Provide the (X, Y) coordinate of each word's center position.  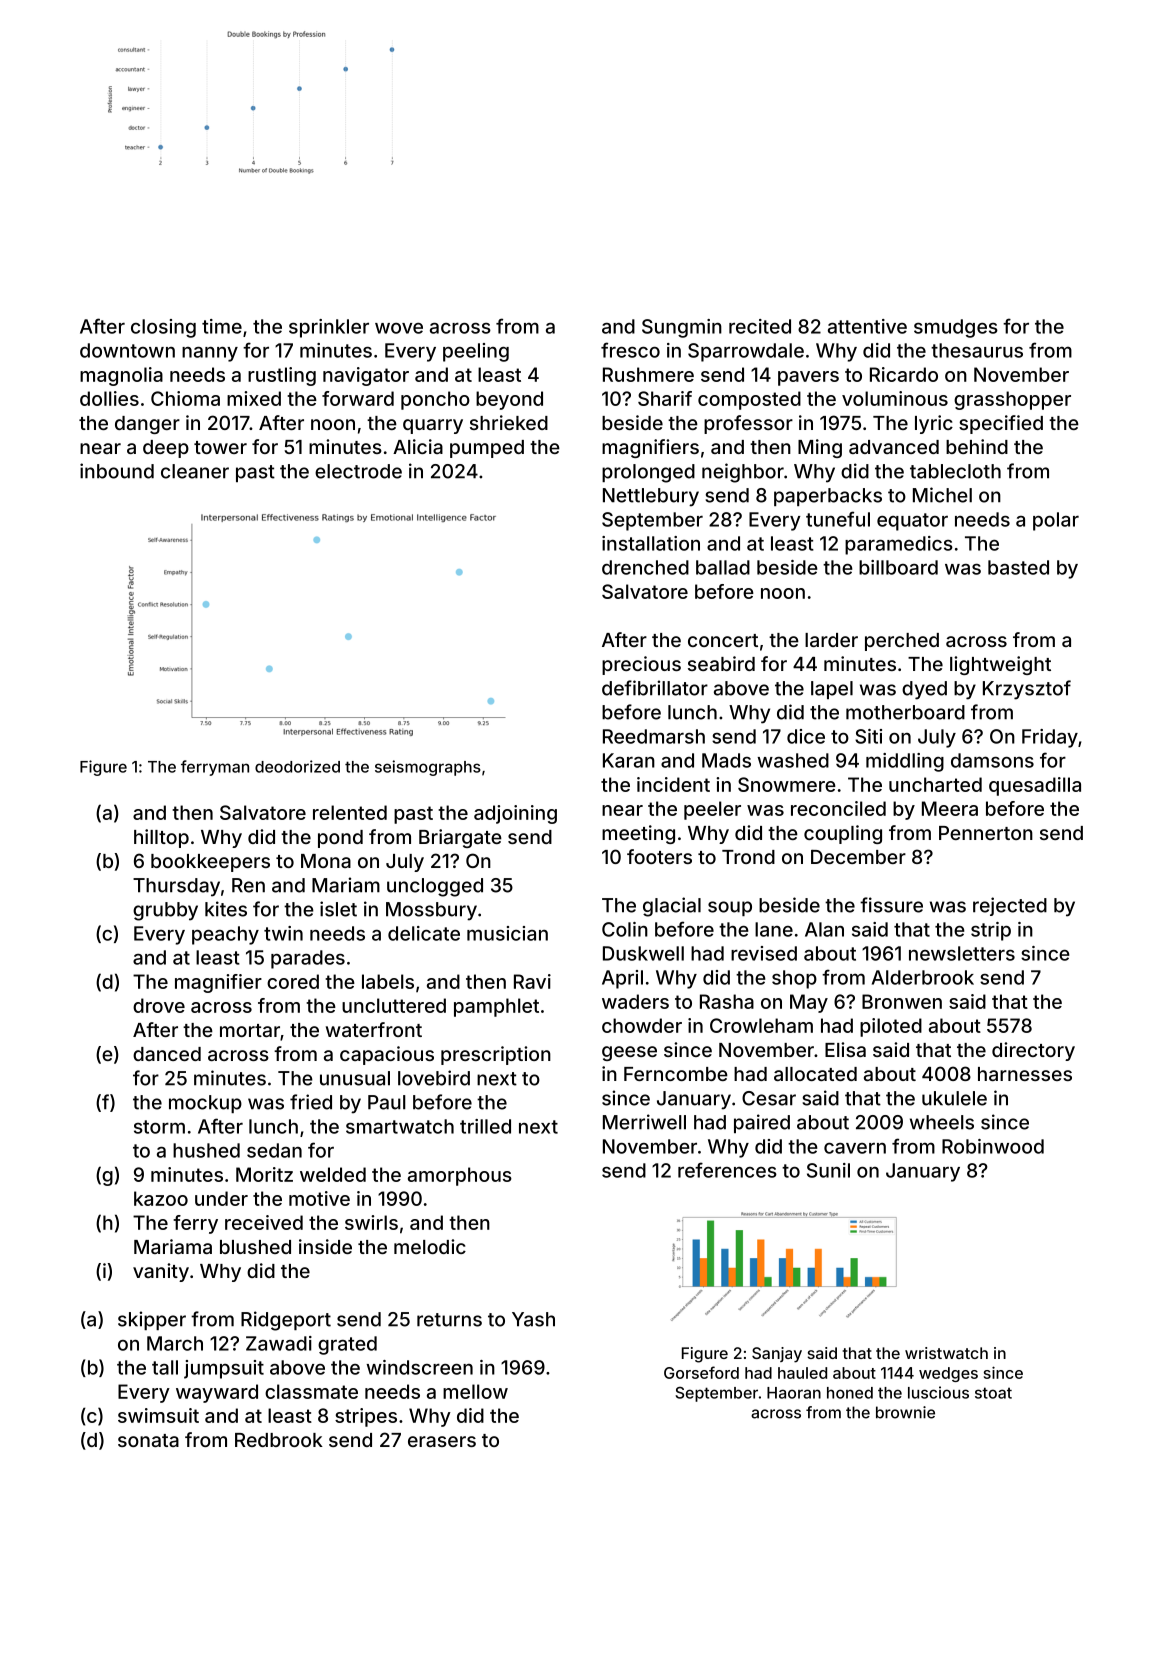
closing (163, 328)
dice (806, 736)
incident (673, 784)
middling (905, 762)
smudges (956, 328)
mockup (205, 1104)
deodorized (297, 766)
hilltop (161, 838)
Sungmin (682, 328)
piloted (891, 1027)
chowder (642, 1025)
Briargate (460, 838)
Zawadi (279, 1343)
